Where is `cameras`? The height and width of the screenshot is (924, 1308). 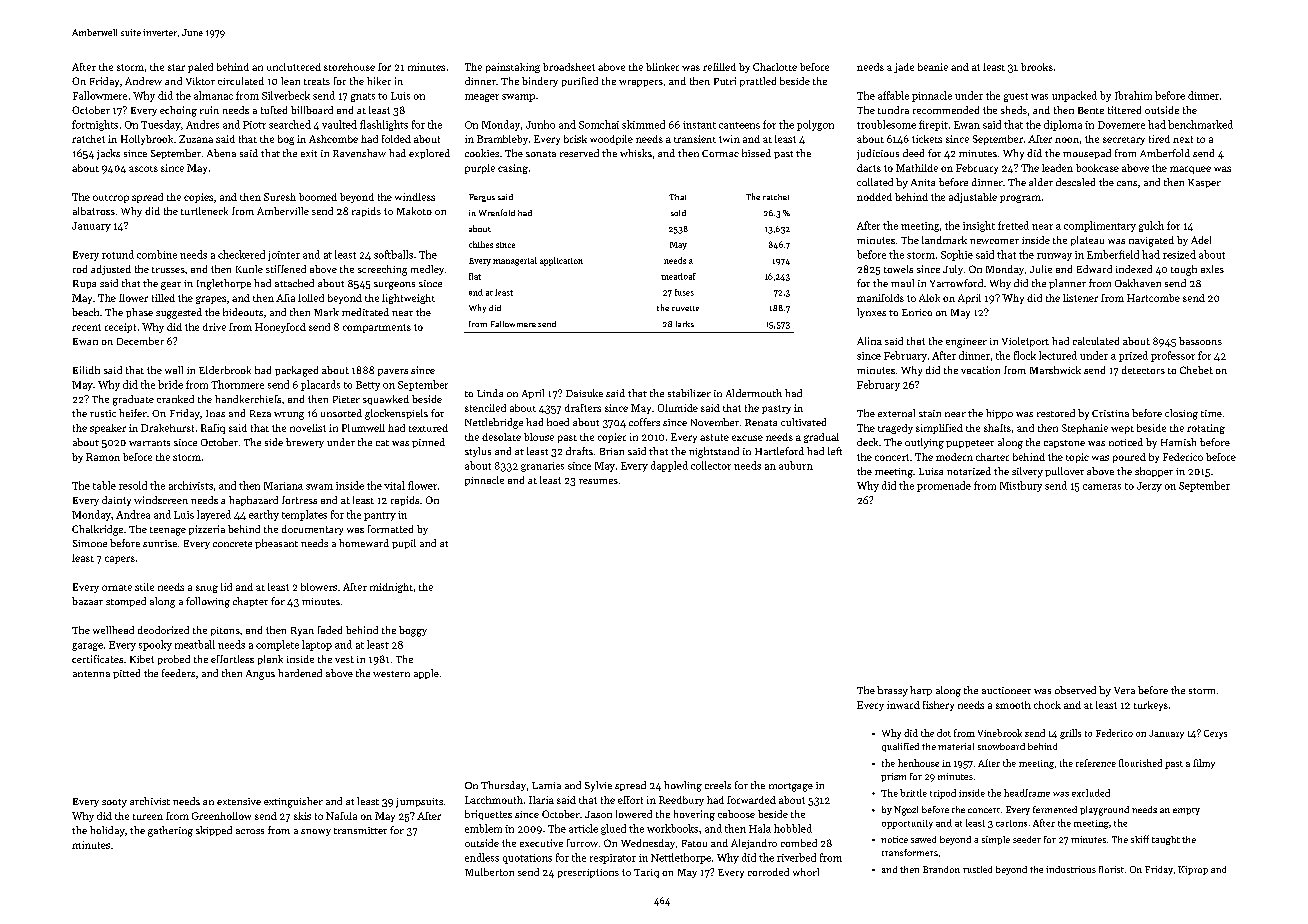
cameras is located at coordinates (1102, 487).
